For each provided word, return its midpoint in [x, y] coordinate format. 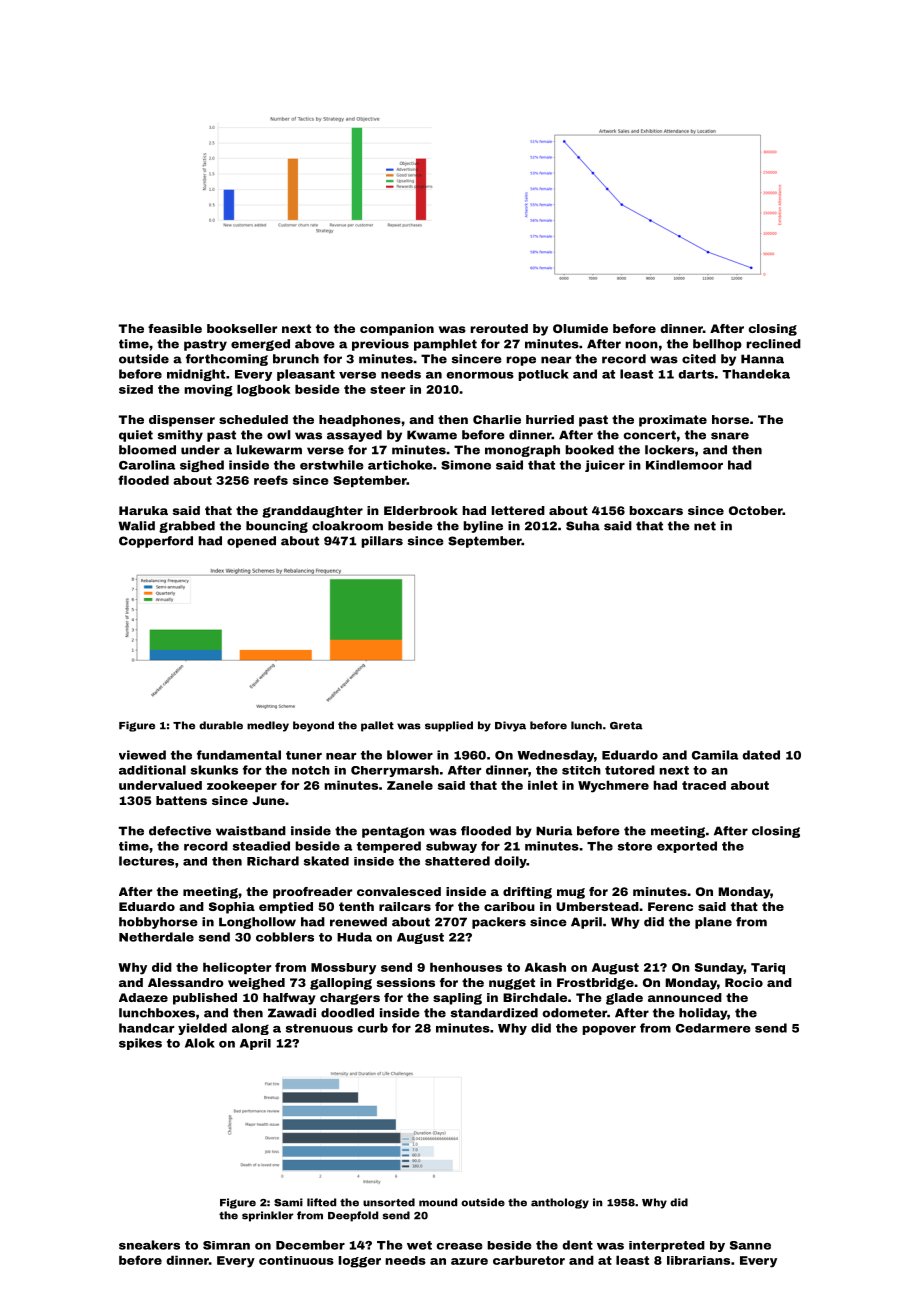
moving [208, 390]
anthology [560, 1203]
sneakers [149, 1245]
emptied [286, 908]
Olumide [580, 328]
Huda [354, 937]
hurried [550, 419]
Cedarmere [713, 1028]
